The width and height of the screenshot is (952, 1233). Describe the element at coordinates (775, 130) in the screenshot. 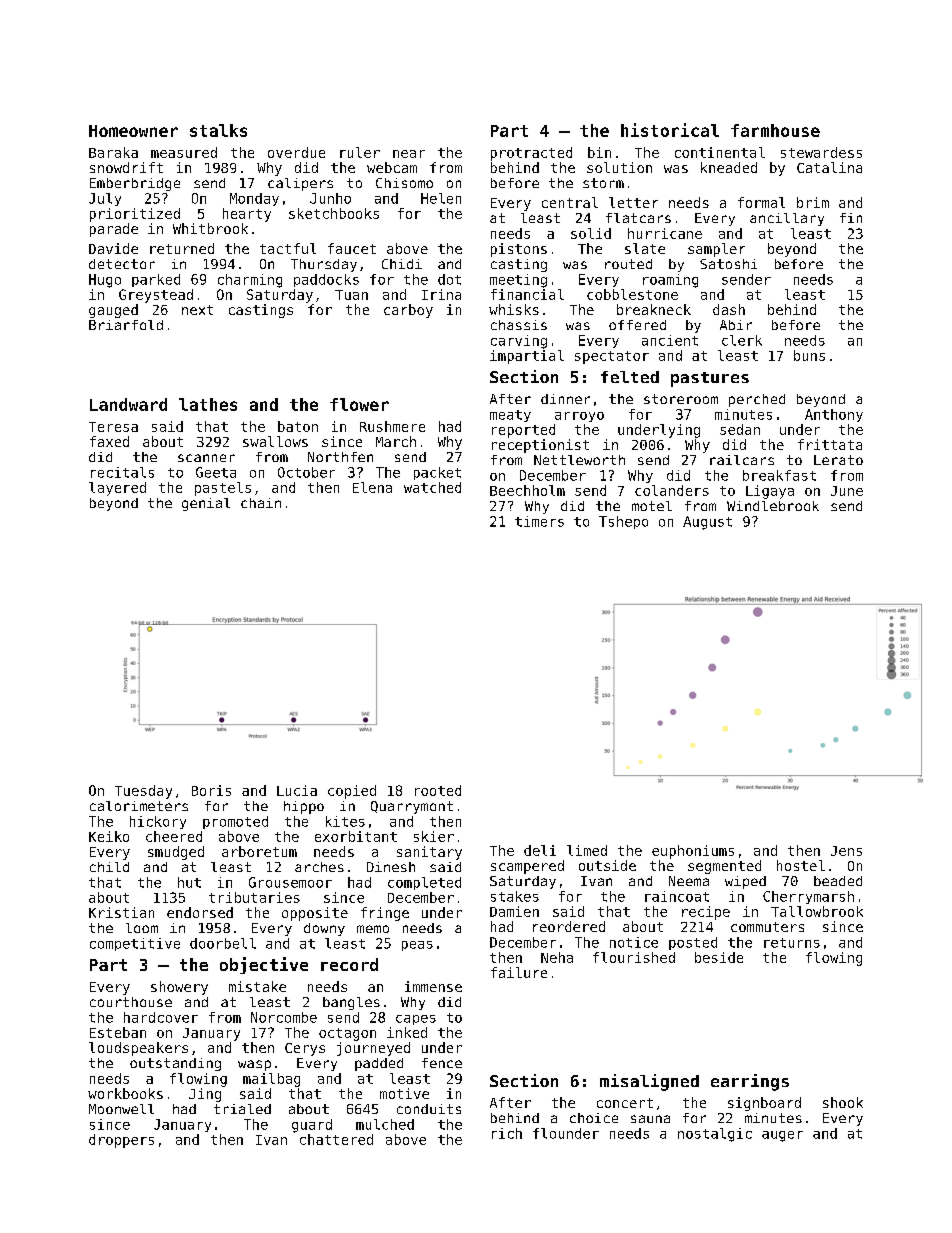

I see `farmhouse` at that location.
